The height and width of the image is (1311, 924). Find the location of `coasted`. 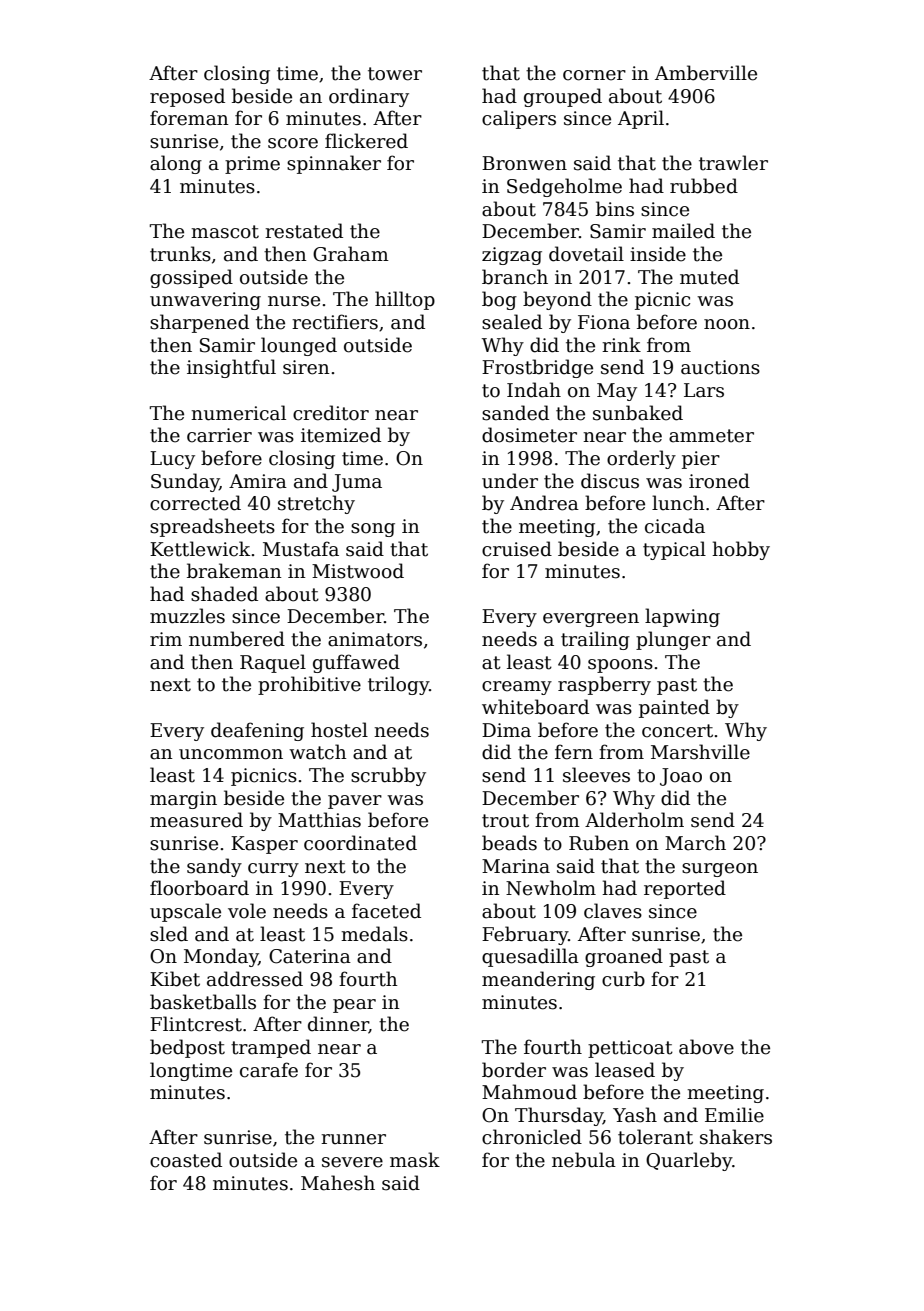

coasted is located at coordinates (186, 1160).
